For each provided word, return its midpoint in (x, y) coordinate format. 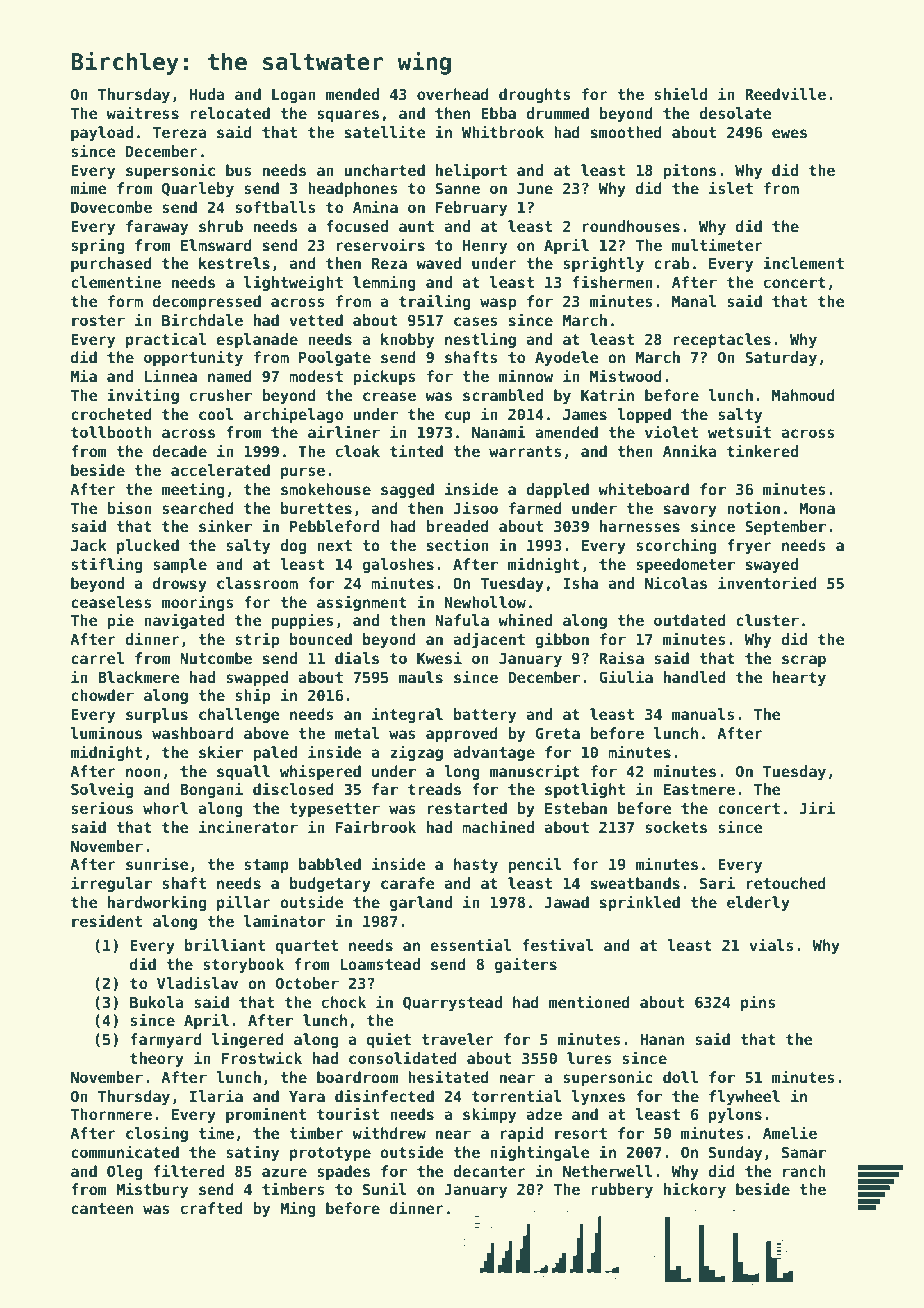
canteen (102, 1208)
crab (671, 263)
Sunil (385, 1188)
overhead (453, 94)
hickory (695, 1190)
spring (97, 246)
